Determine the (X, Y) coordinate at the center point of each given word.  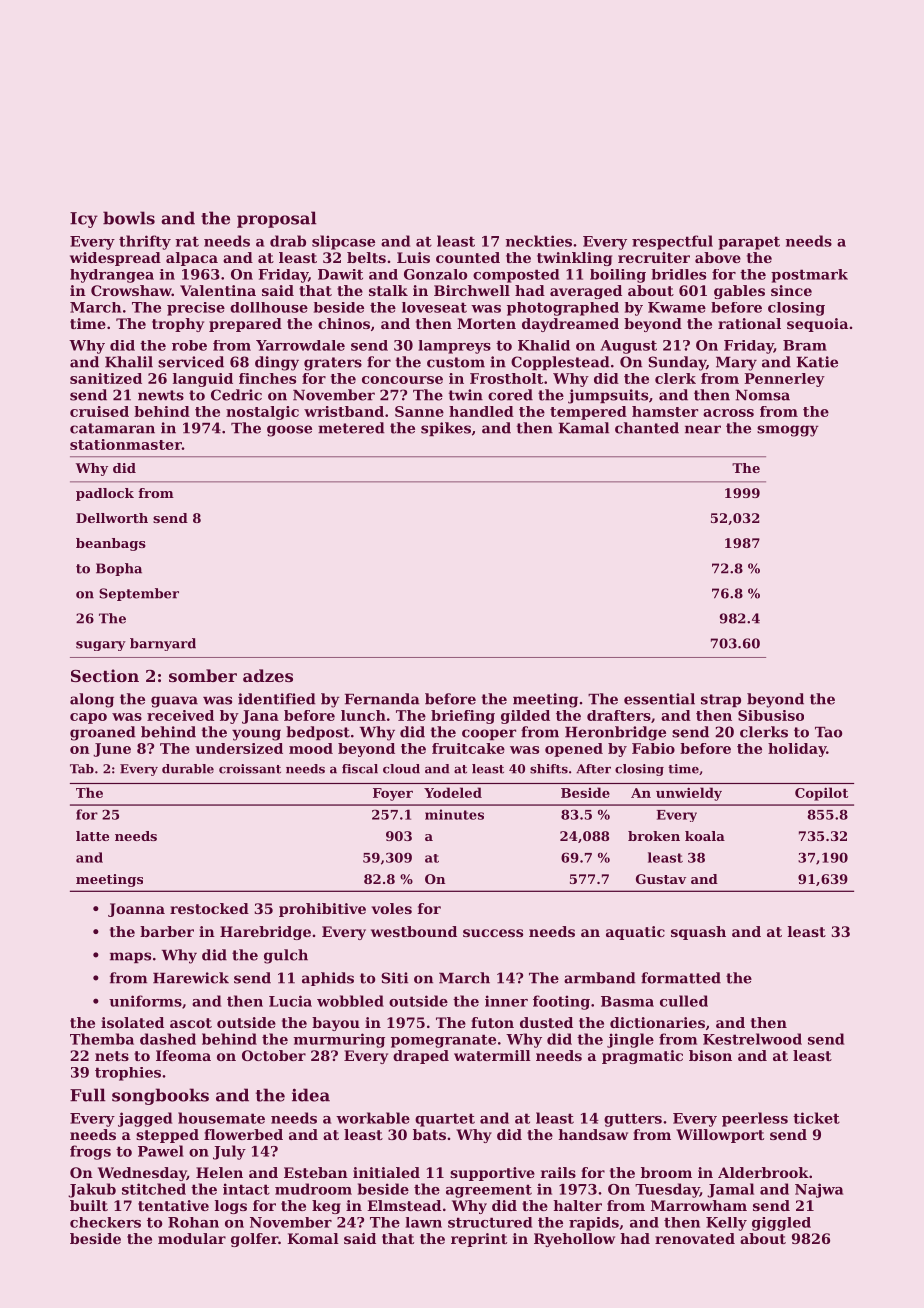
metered (351, 428)
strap (721, 700)
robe (189, 345)
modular (192, 1238)
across (728, 413)
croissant (250, 769)
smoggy (788, 431)
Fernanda (382, 699)
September (139, 594)
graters (333, 364)
